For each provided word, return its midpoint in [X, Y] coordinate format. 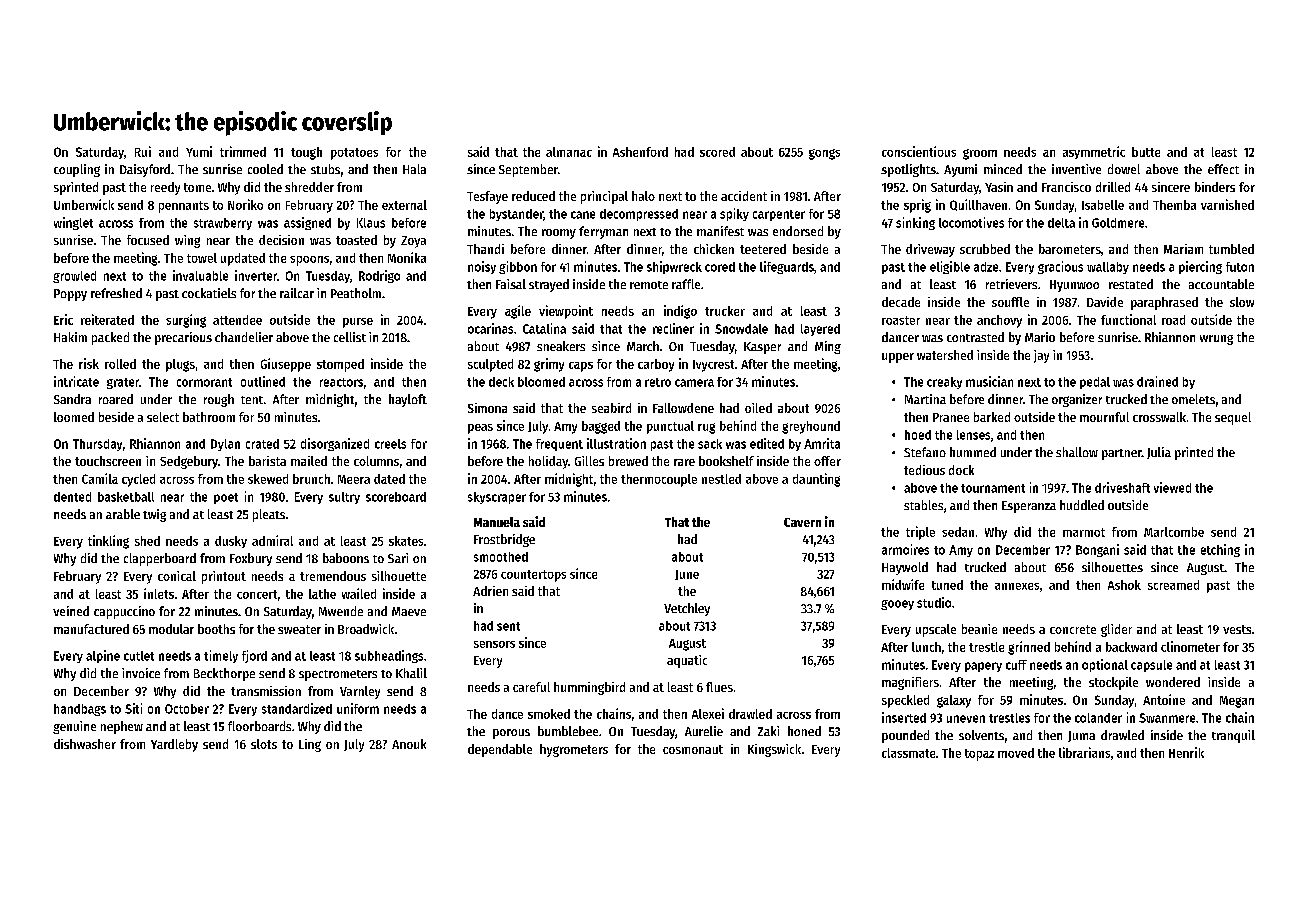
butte [1146, 152]
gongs [824, 154]
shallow [1077, 452]
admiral [272, 540]
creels [390, 444]
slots [264, 744]
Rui [143, 151]
